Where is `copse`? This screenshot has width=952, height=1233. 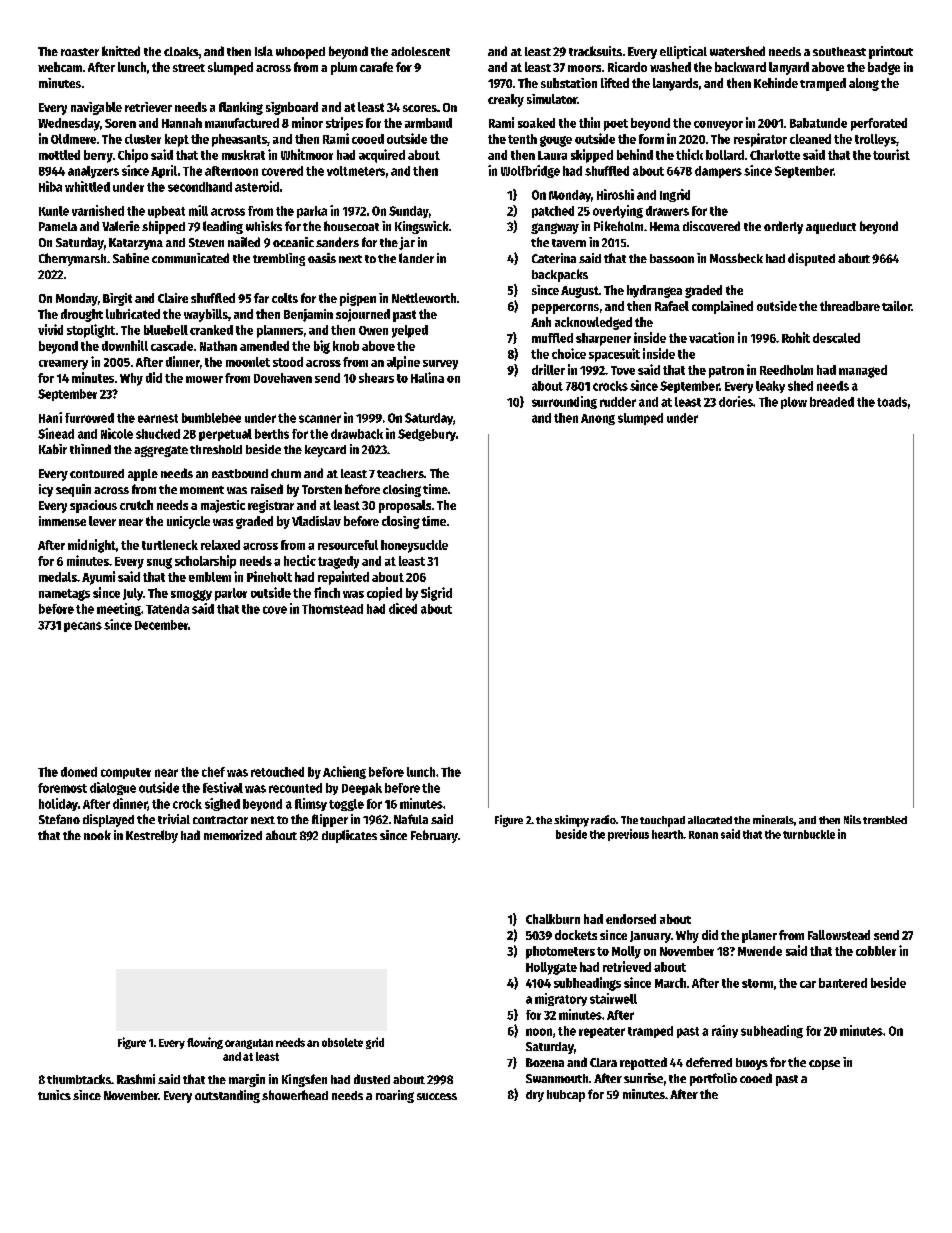
copse is located at coordinates (824, 1065).
